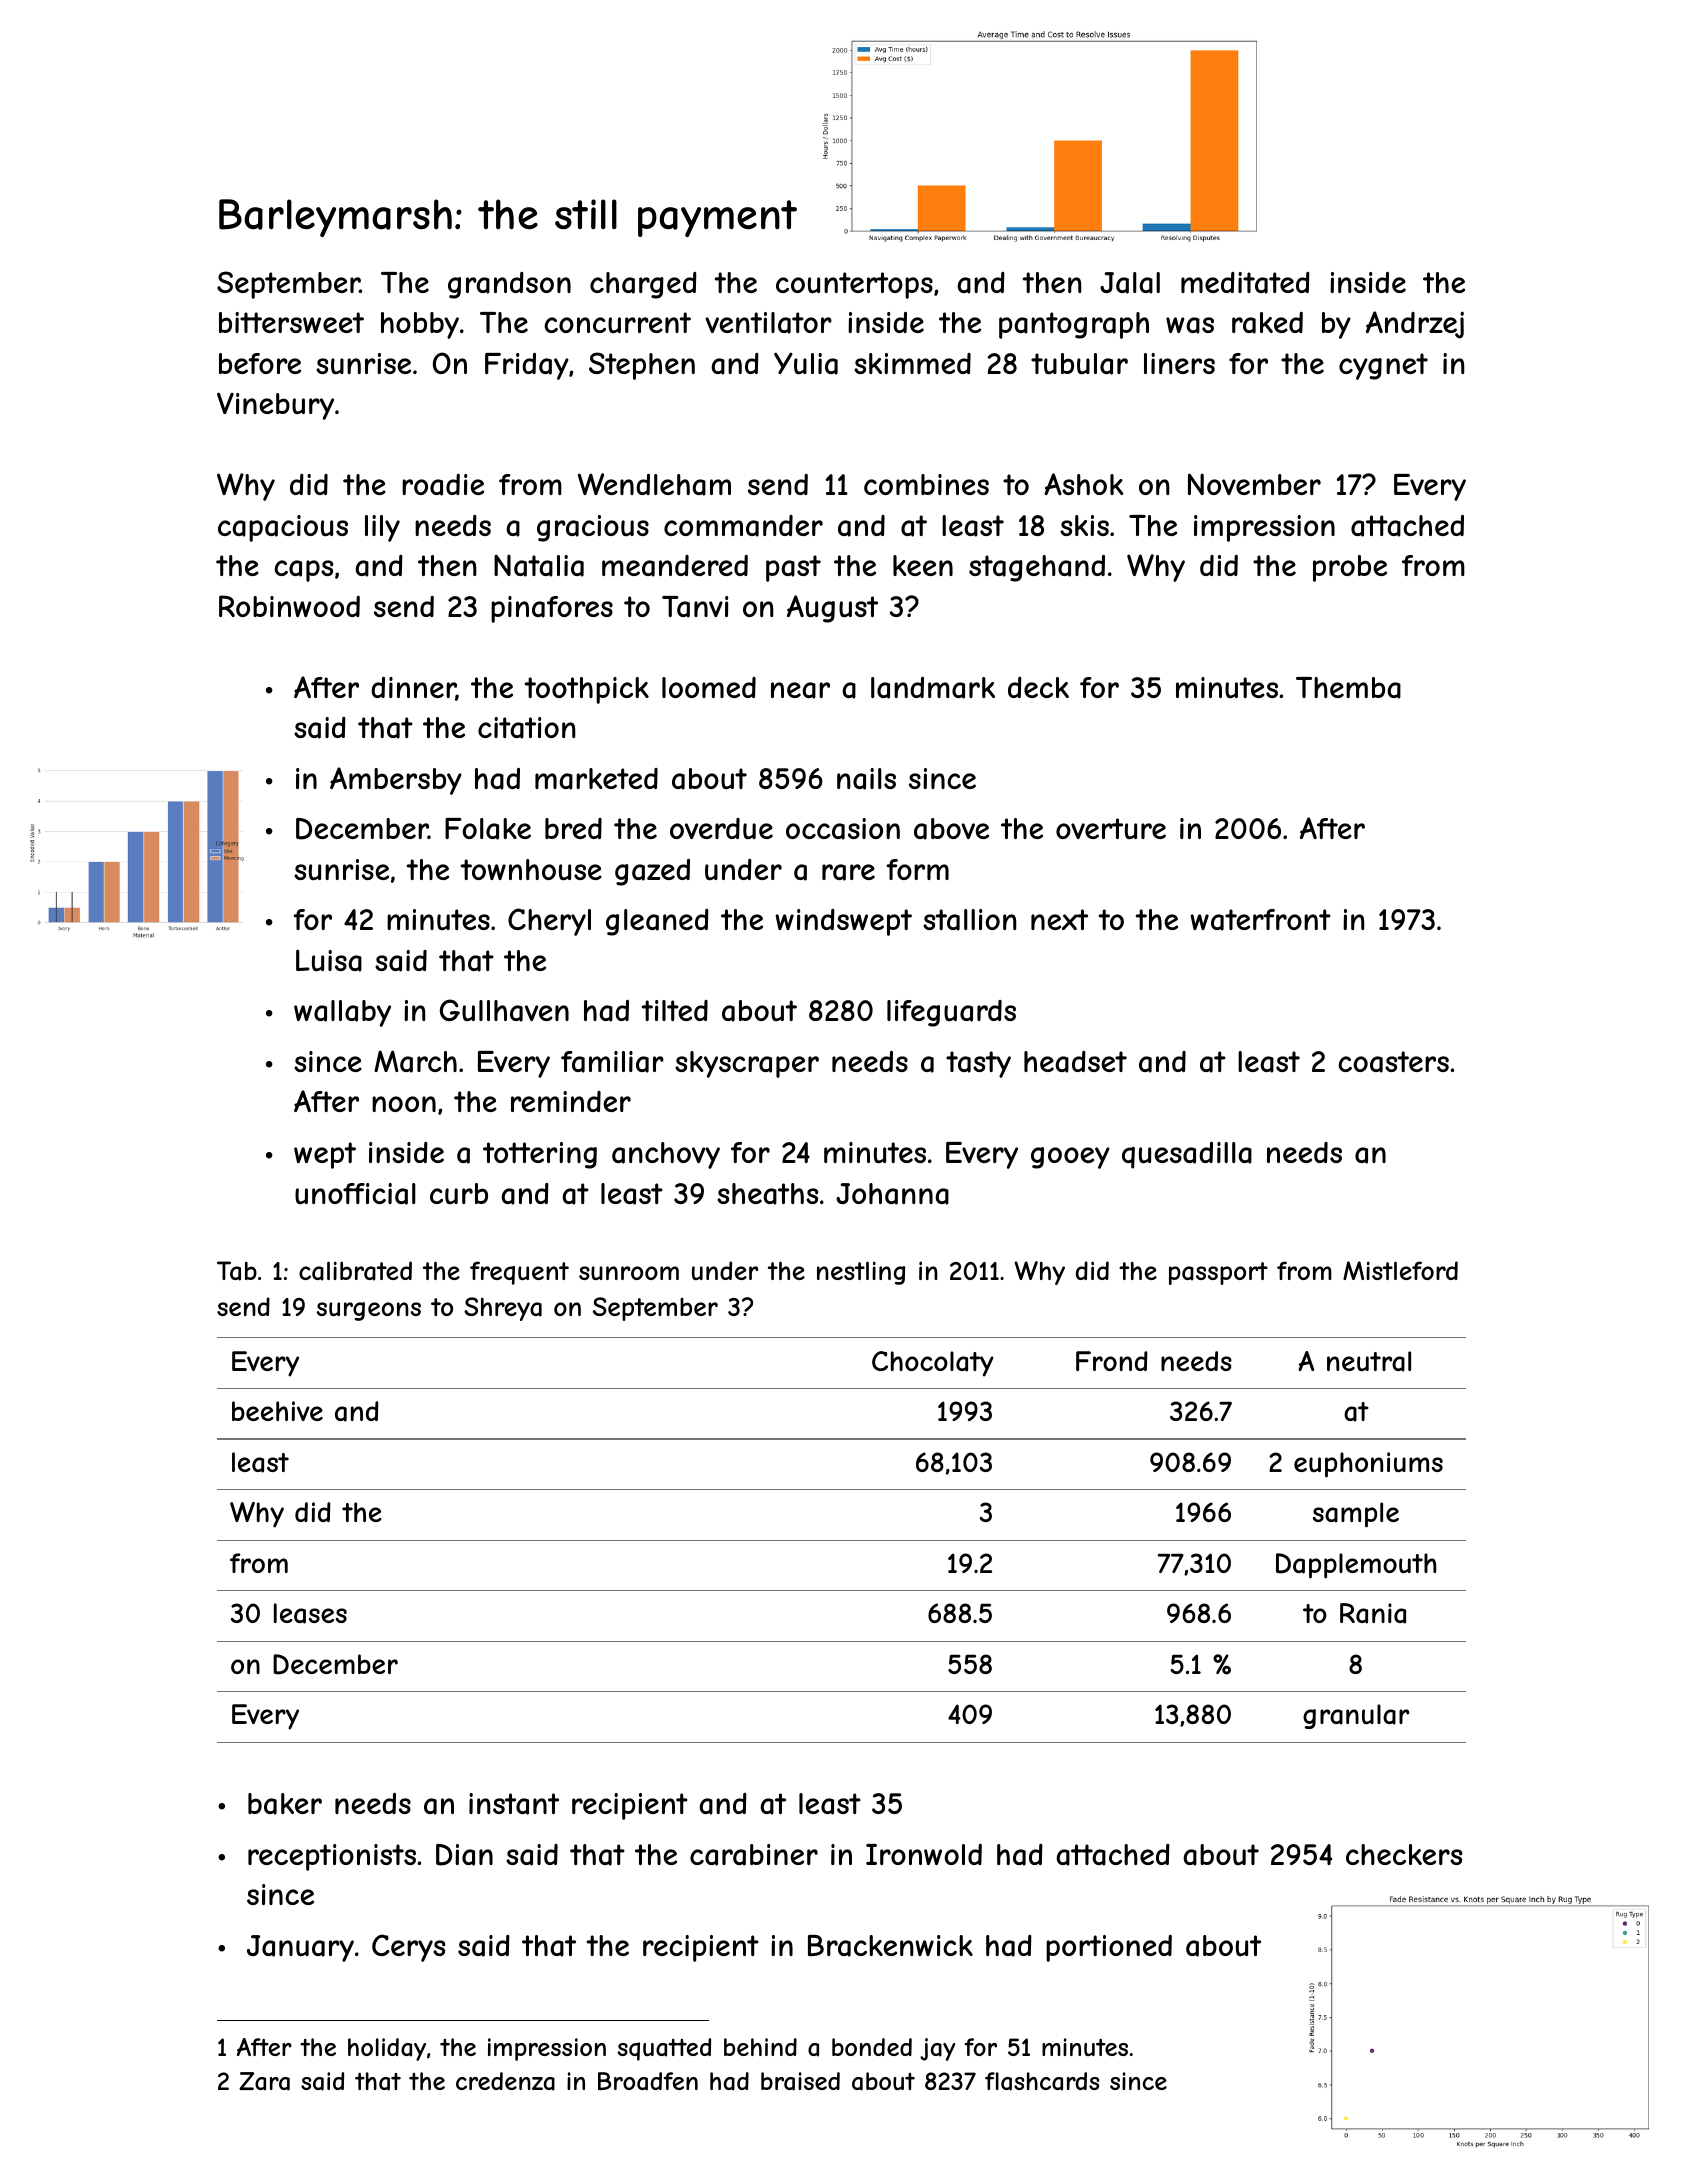 The width and height of the screenshot is (1683, 2178). Describe the element at coordinates (593, 528) in the screenshot. I see `gracious` at that location.
